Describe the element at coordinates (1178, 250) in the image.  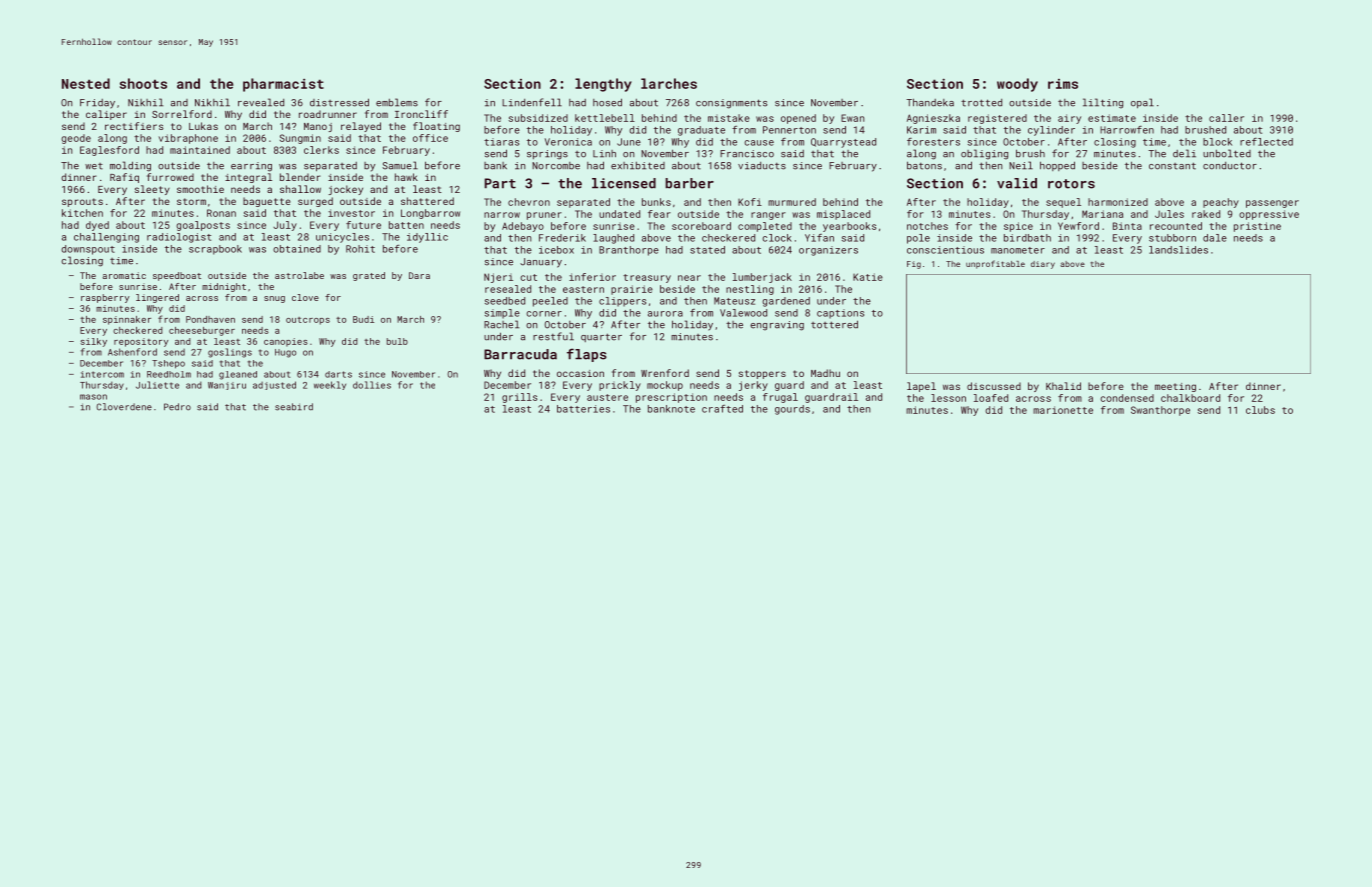
I see `landslides` at that location.
